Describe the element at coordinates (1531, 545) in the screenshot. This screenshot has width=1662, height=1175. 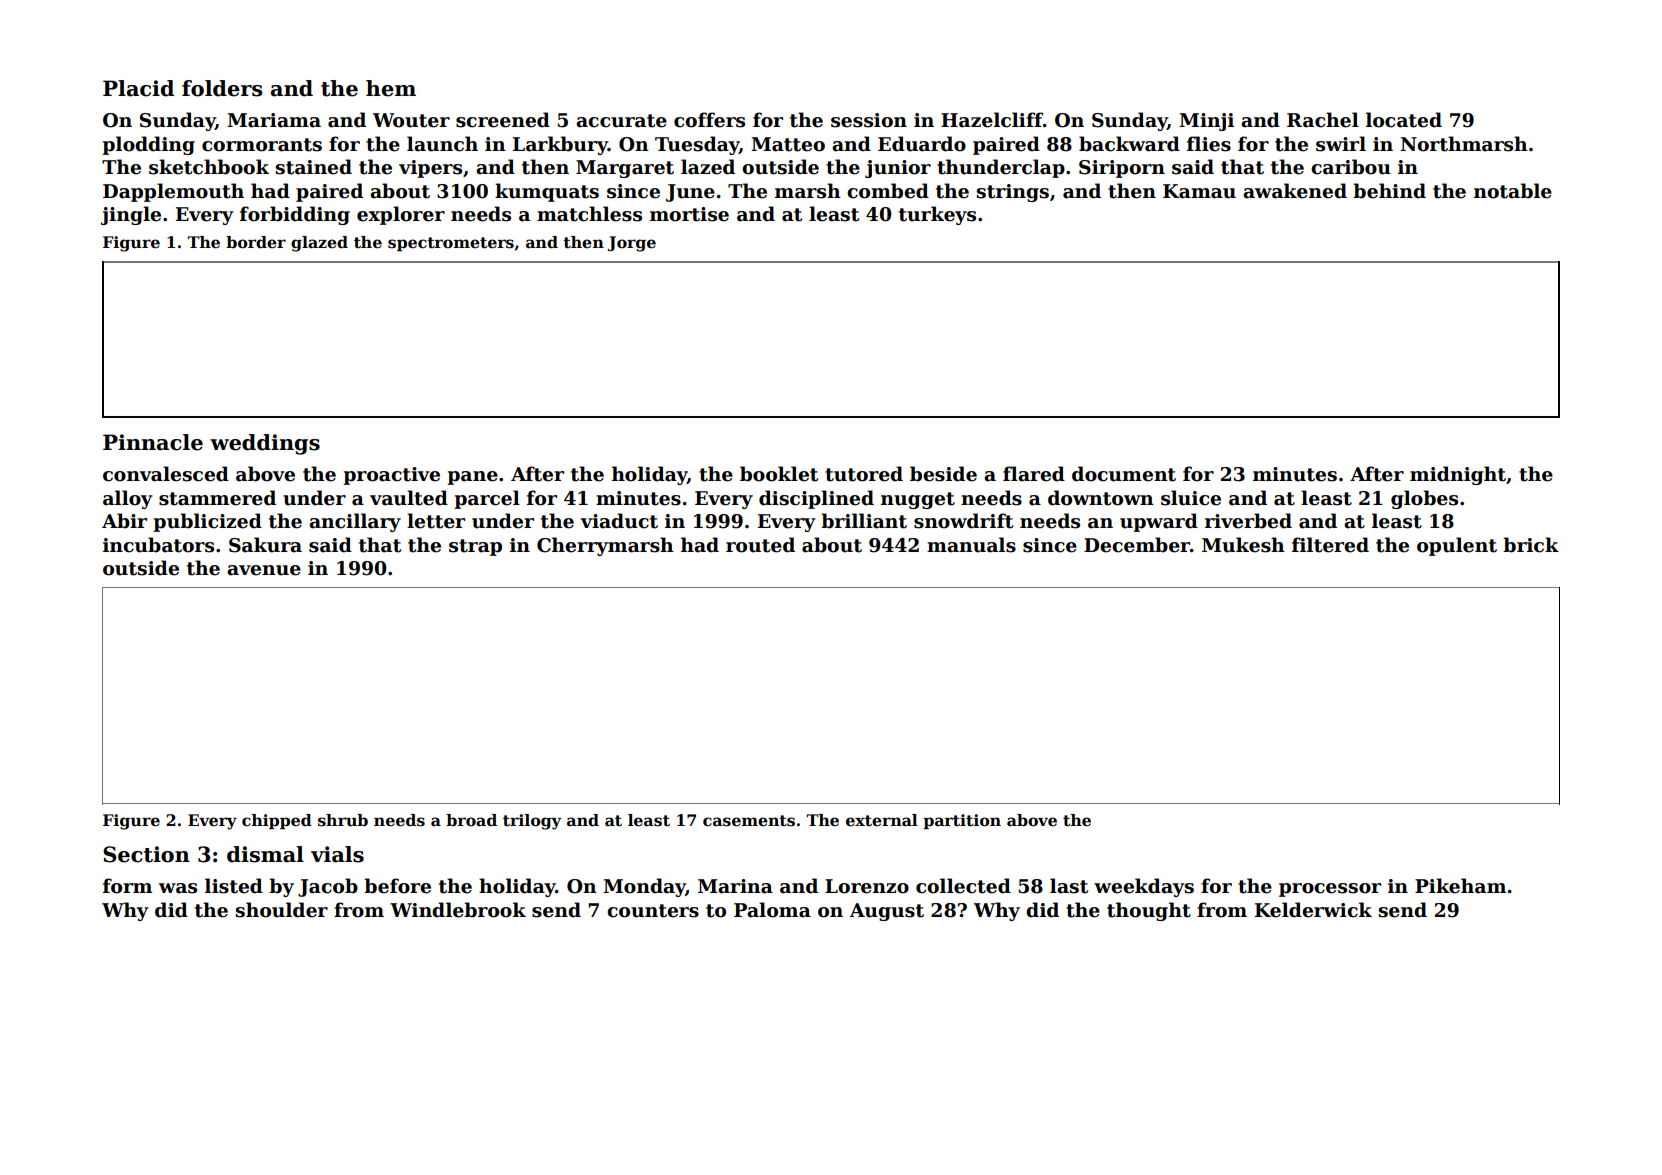
I see `brick` at that location.
